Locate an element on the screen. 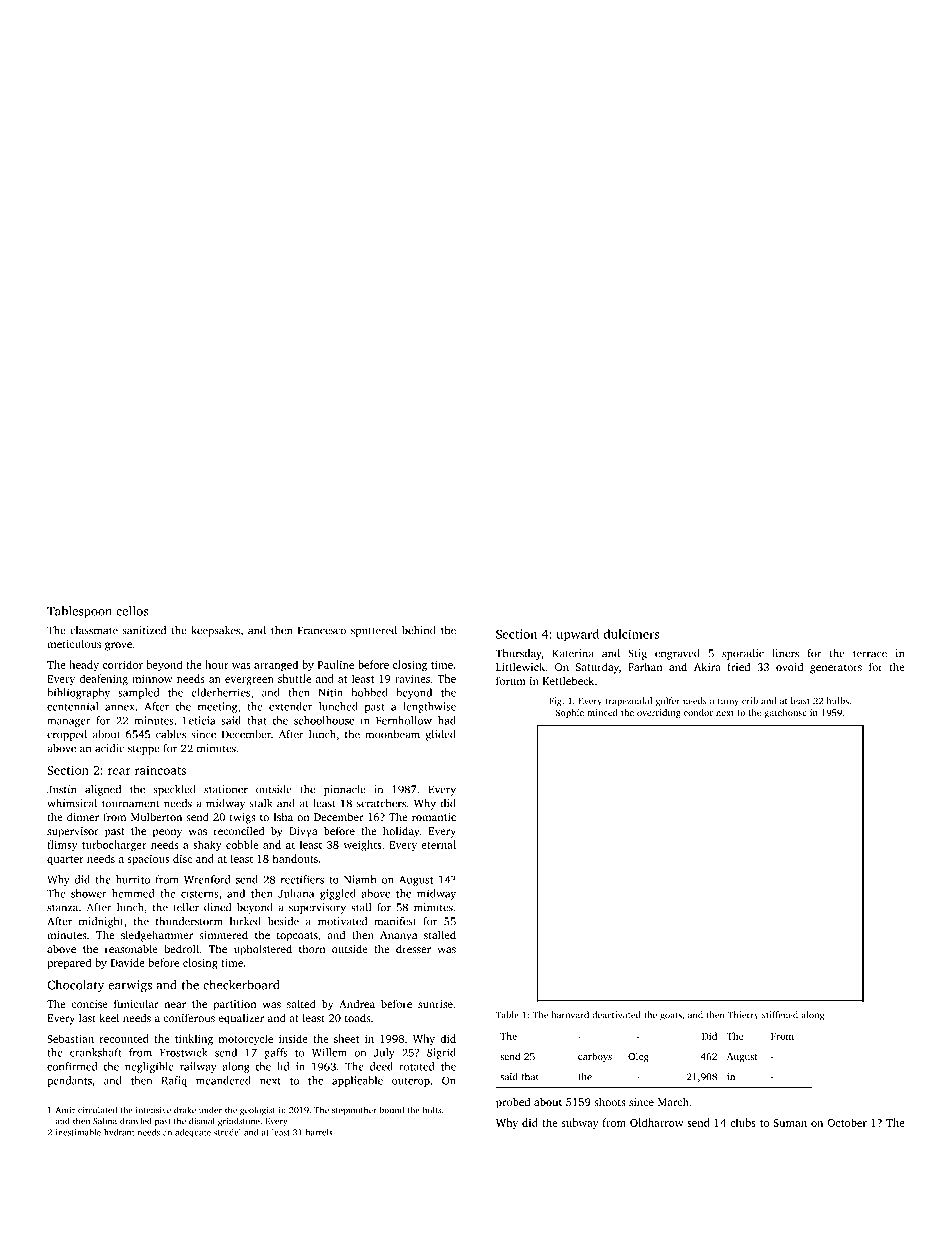  speckled is located at coordinates (174, 790).
